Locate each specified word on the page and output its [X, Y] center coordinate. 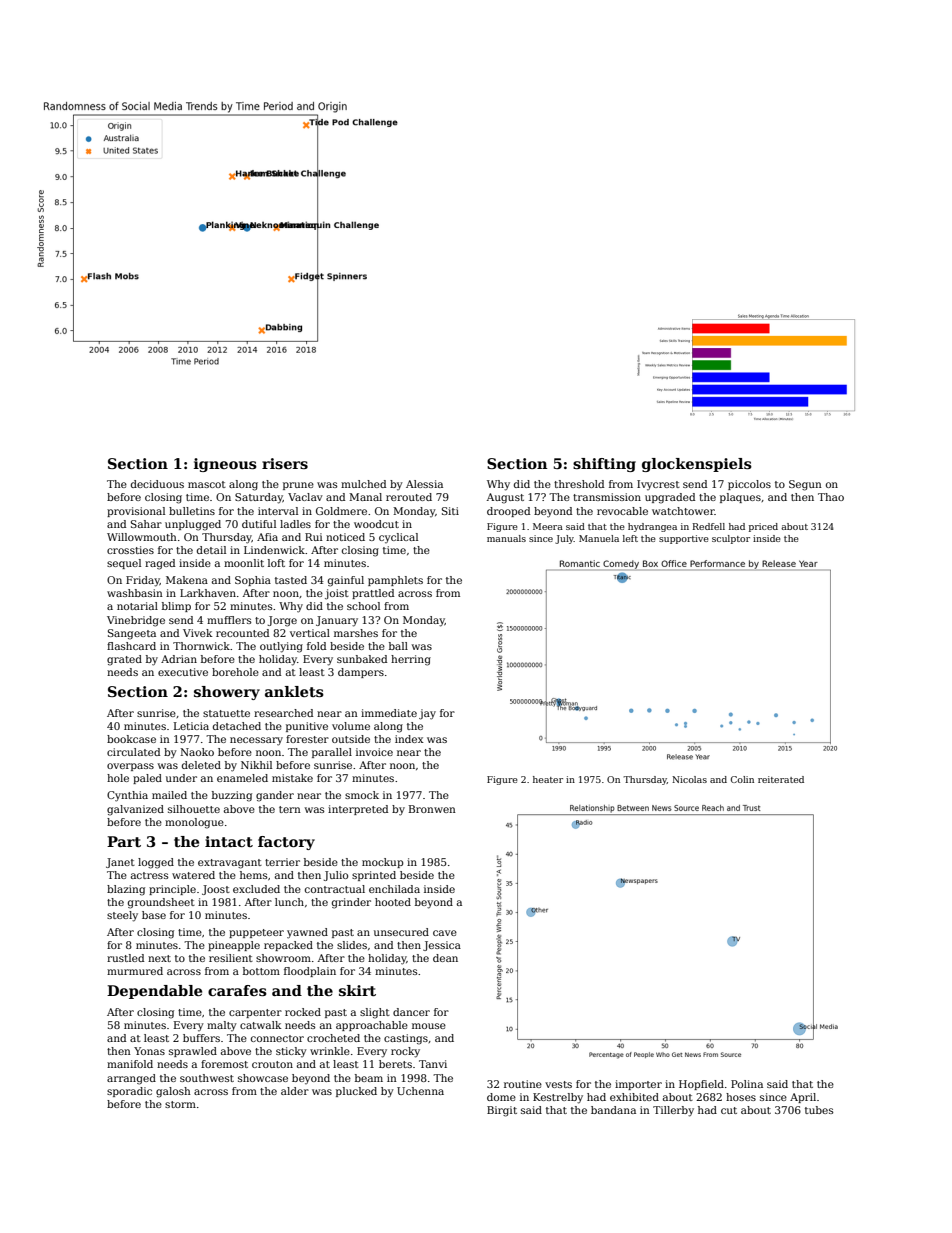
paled [147, 779]
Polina [747, 1084]
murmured [135, 971]
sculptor [731, 539]
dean [445, 958]
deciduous [157, 484]
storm [180, 1104]
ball [398, 646]
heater [548, 779]
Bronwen [432, 809]
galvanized [135, 810]
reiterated [781, 779]
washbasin [135, 593]
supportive [684, 539]
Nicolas [689, 779]
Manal [365, 497]
